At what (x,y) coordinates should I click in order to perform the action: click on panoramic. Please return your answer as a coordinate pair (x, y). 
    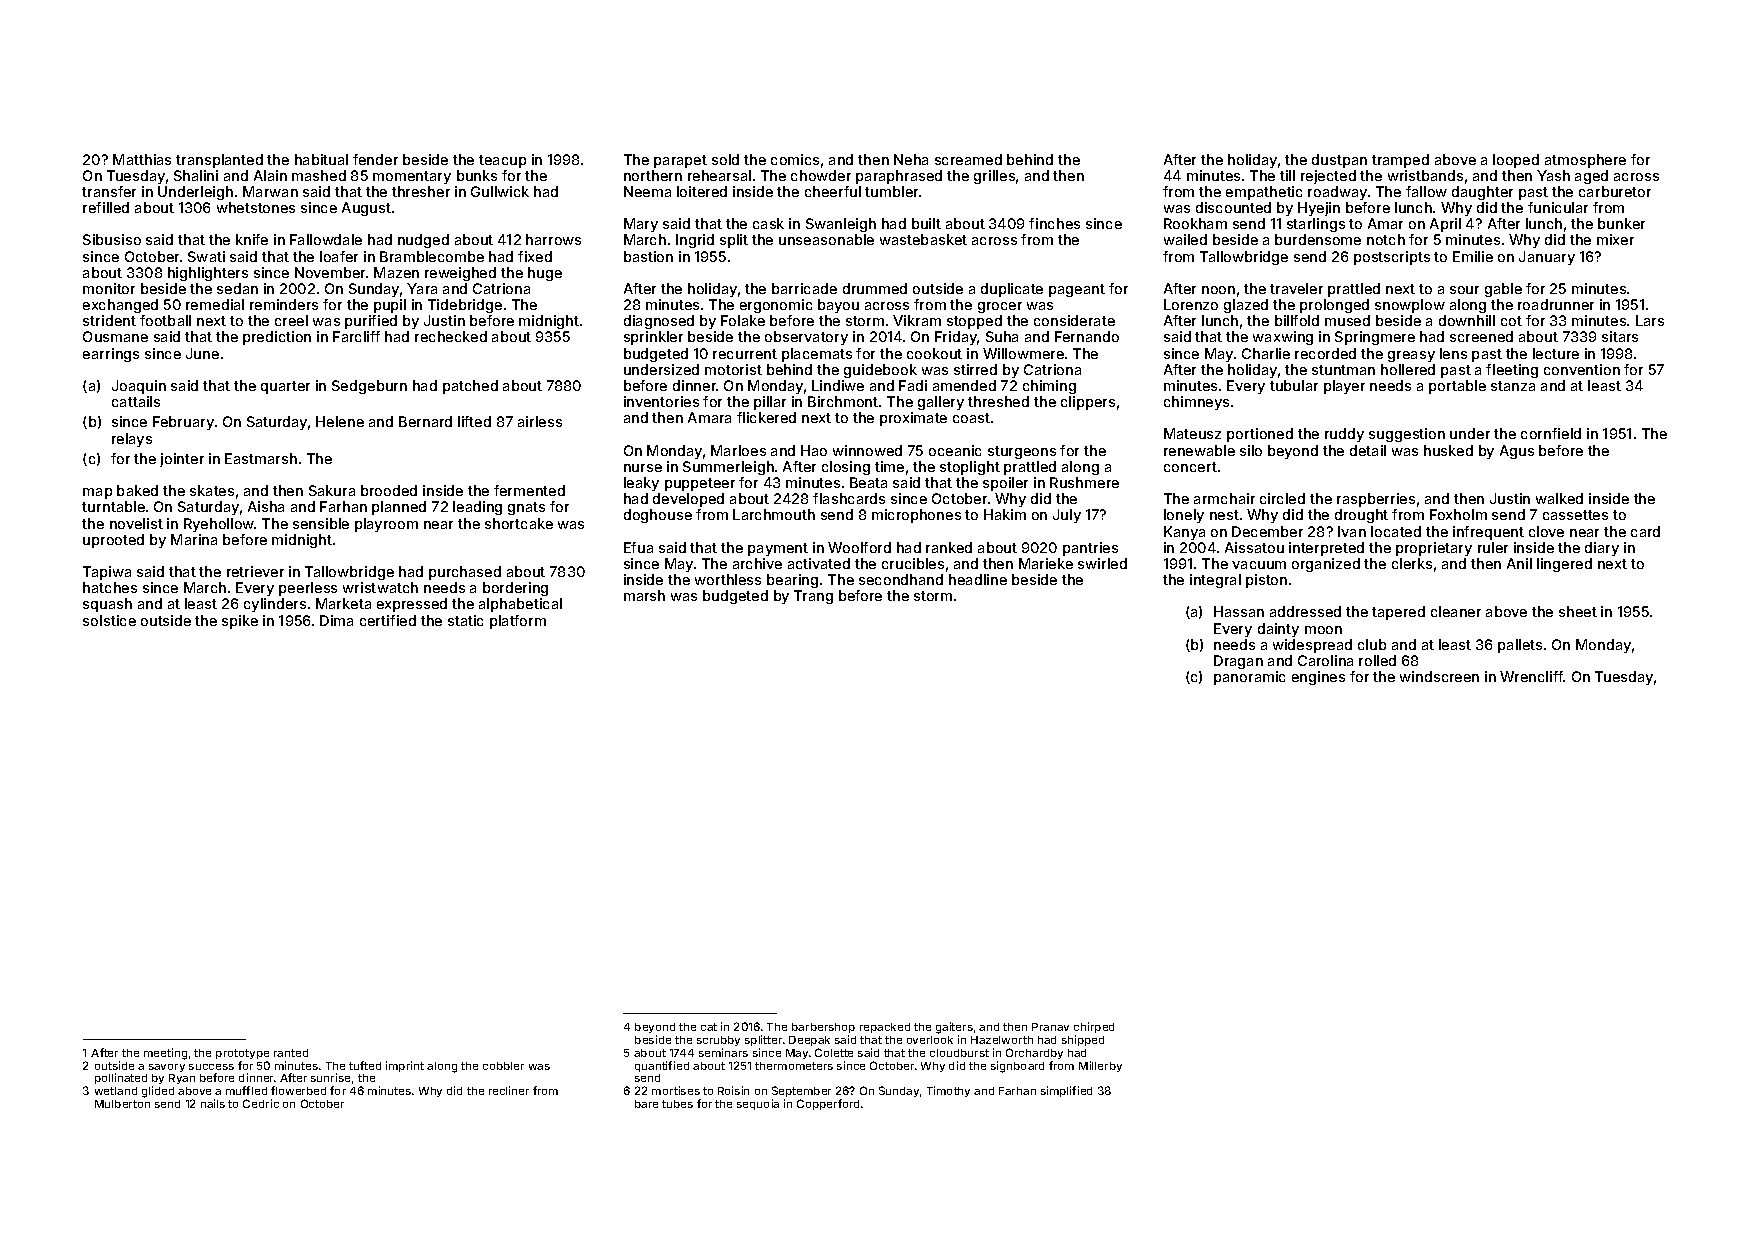
    Looking at the image, I should click on (1249, 678).
